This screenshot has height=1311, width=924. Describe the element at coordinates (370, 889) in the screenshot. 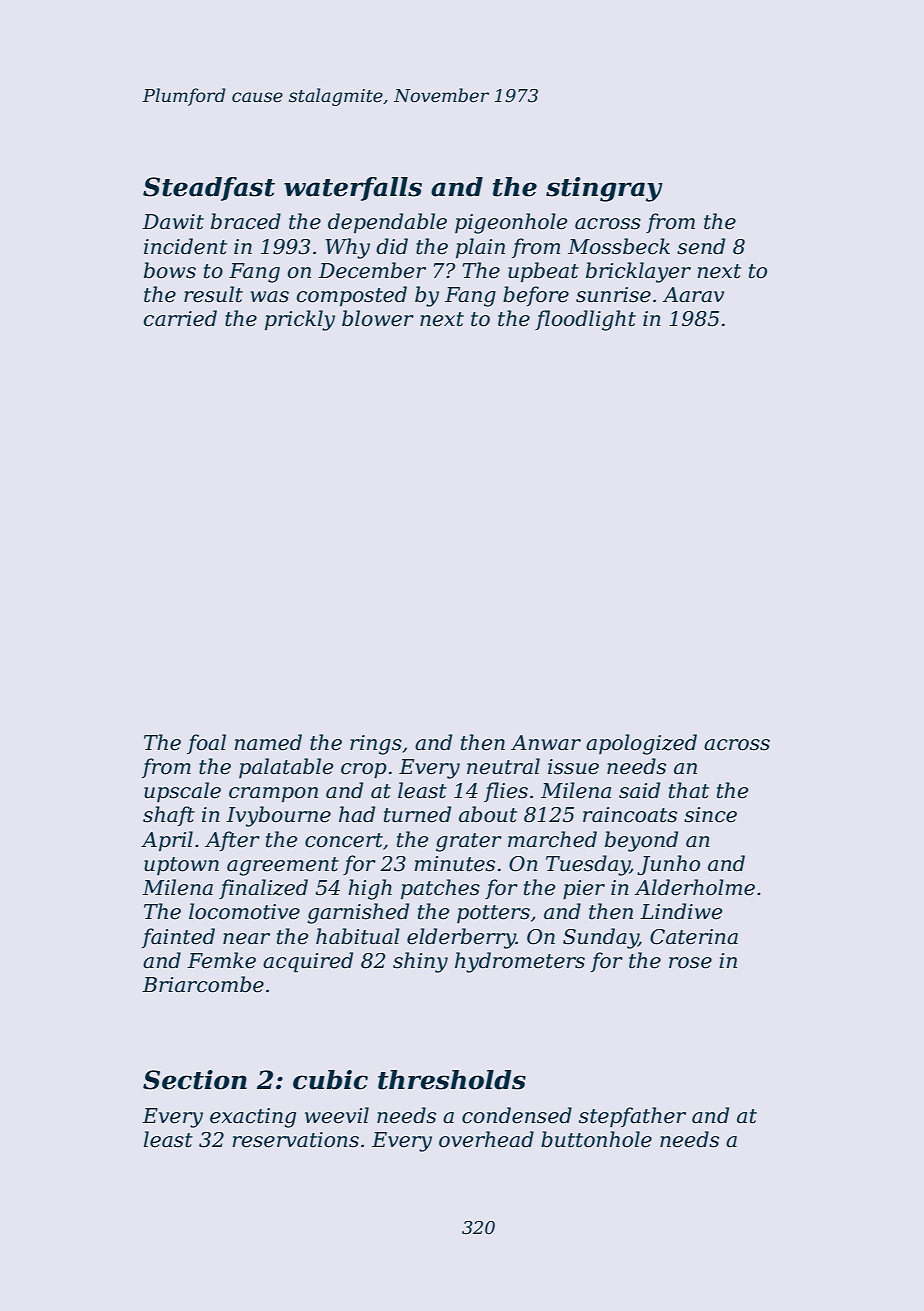

I see `high` at that location.
